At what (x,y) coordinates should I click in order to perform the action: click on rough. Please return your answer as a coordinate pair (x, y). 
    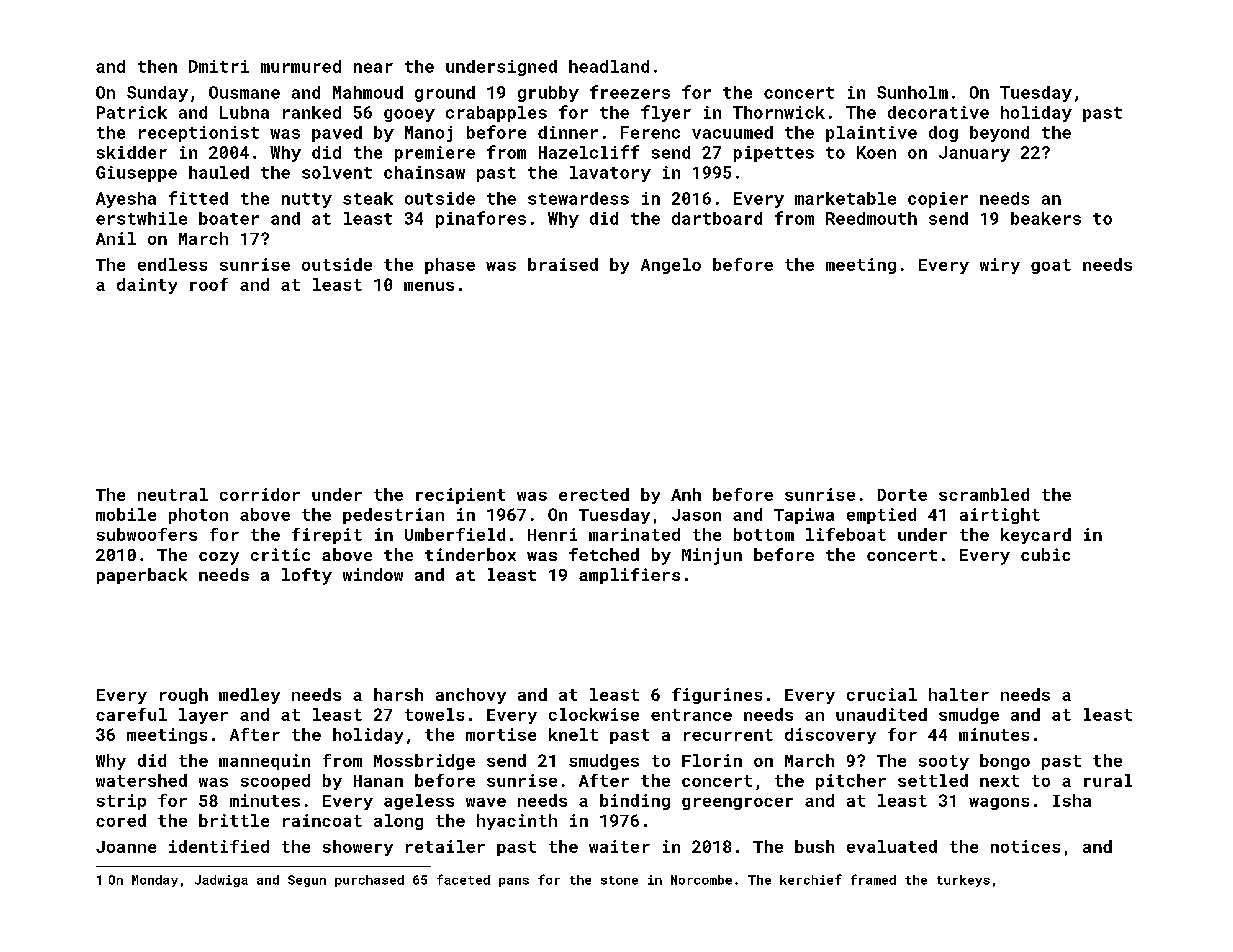
    Looking at the image, I should click on (184, 696).
